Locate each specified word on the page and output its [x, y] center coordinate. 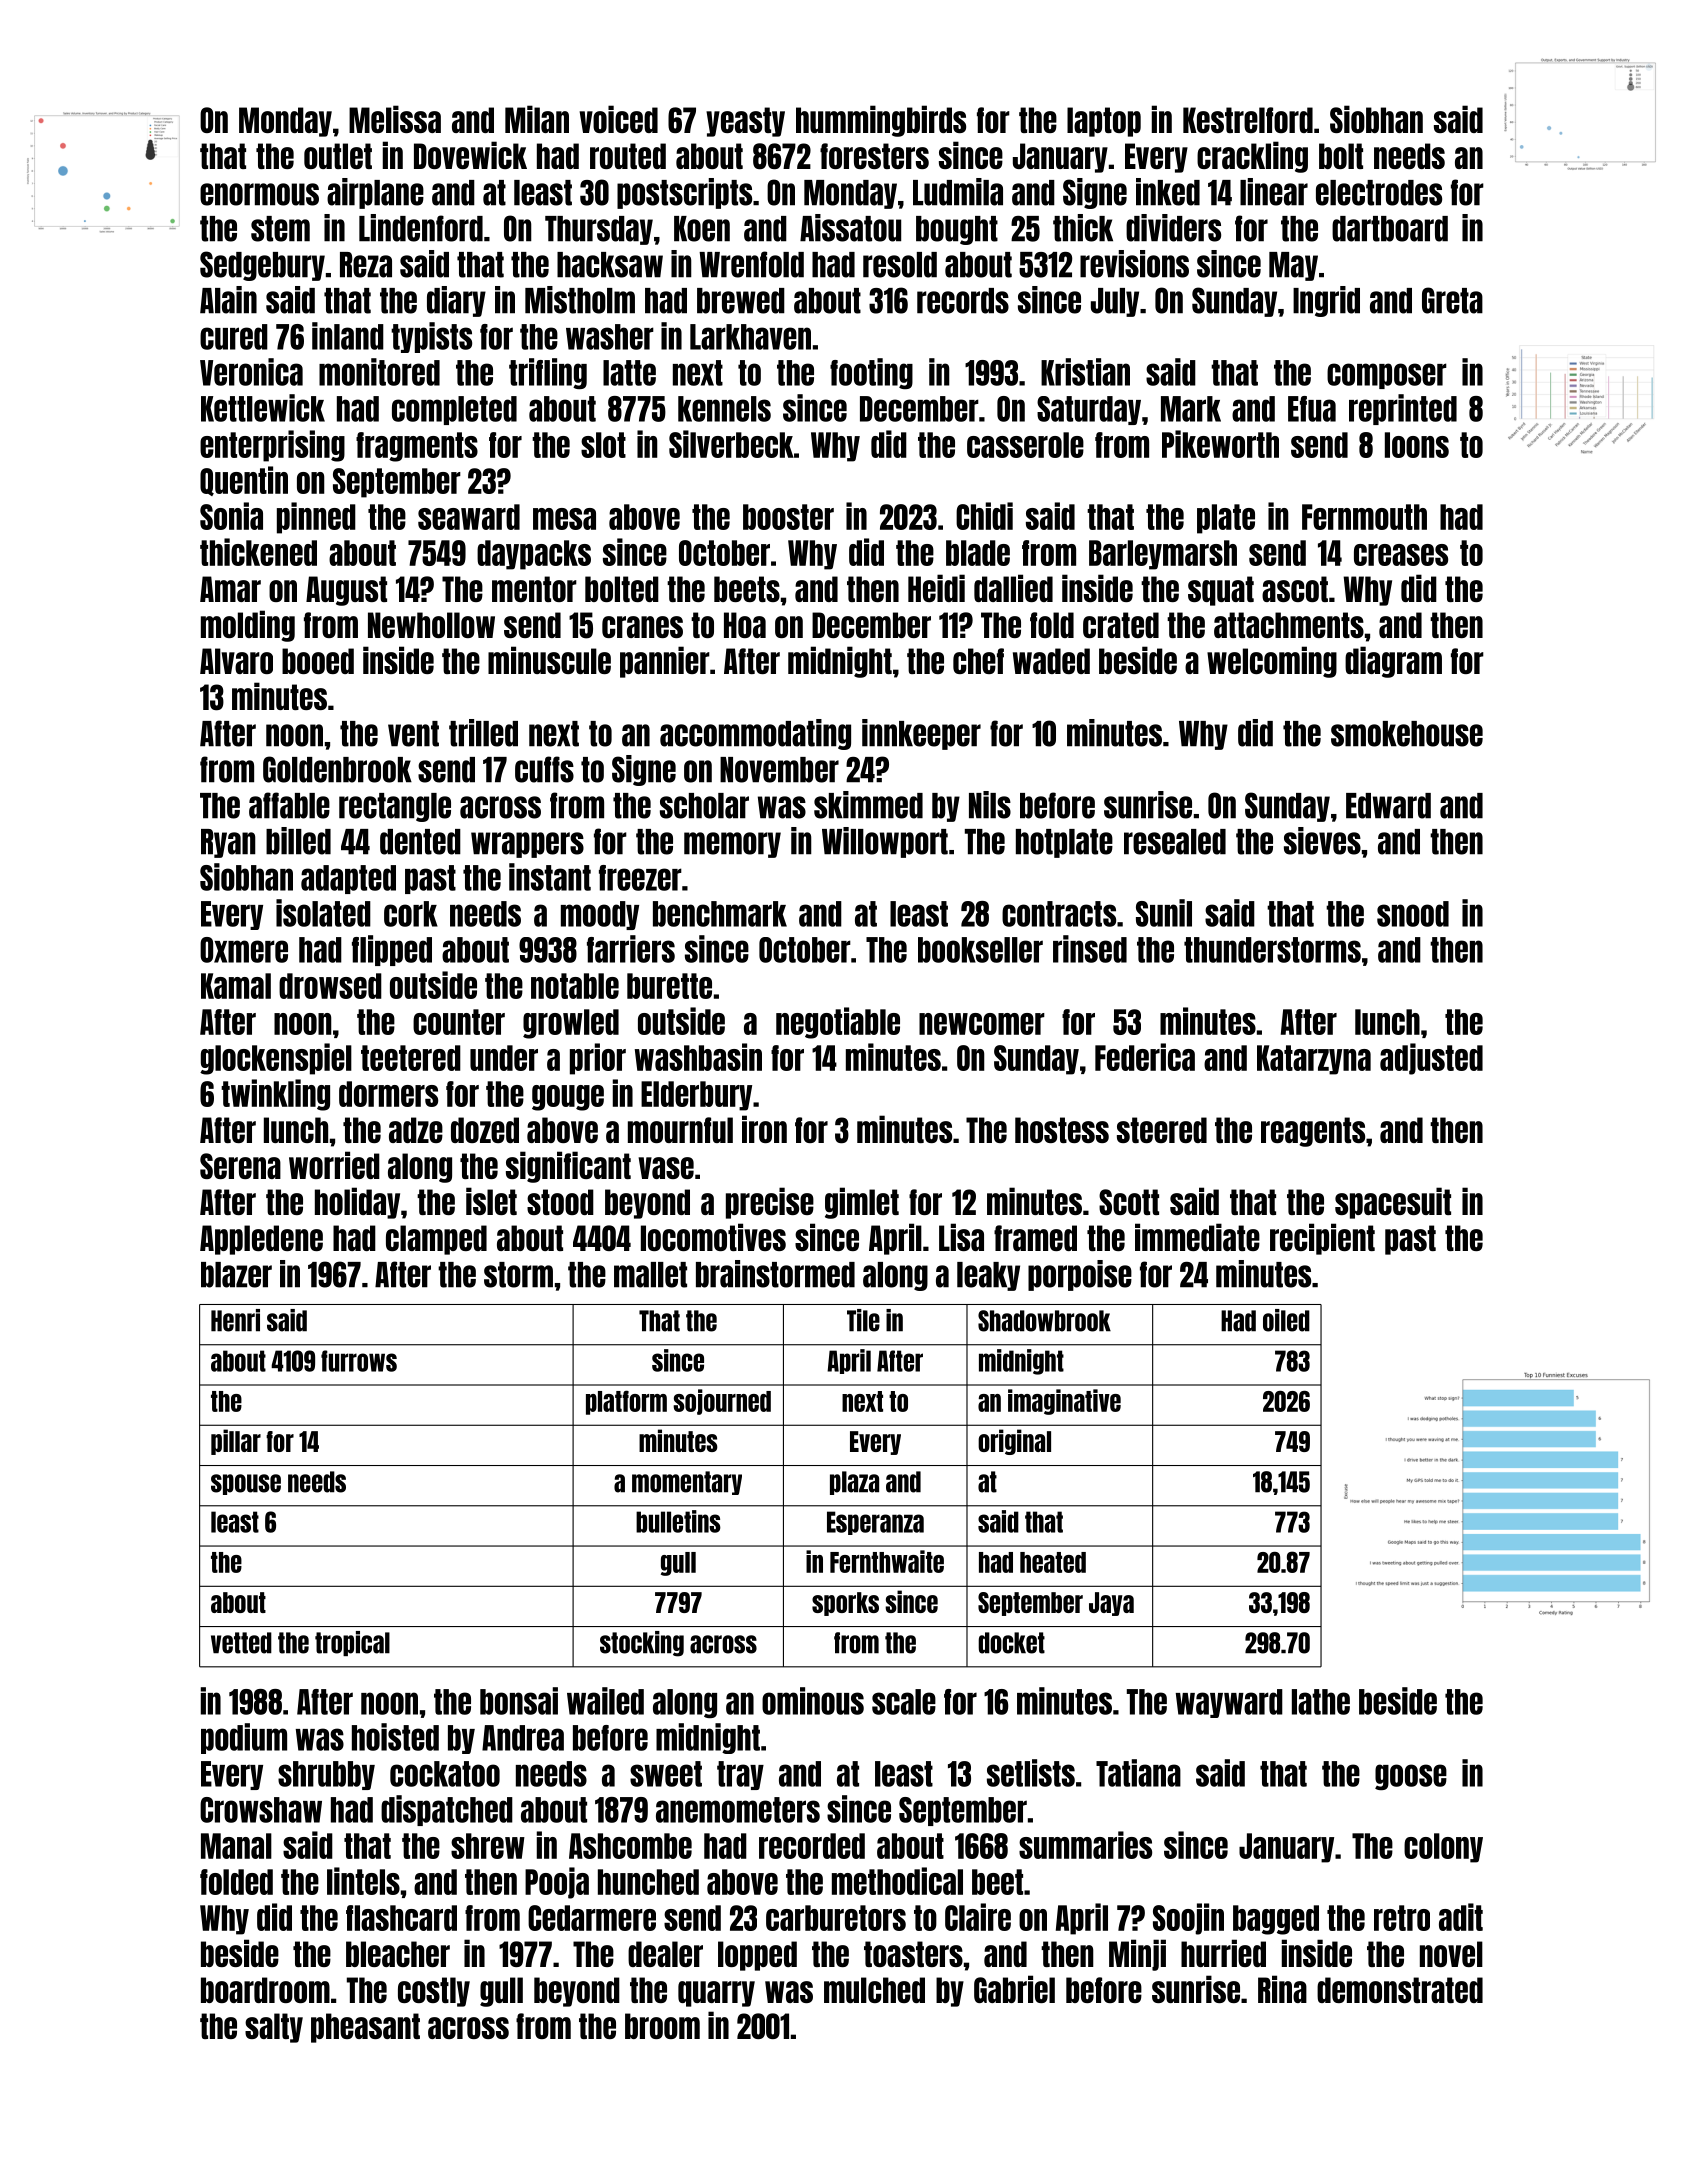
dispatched [447, 1810]
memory [732, 845]
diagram [1393, 662]
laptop [1104, 122]
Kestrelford [1248, 120]
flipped [392, 950]
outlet [338, 156]
